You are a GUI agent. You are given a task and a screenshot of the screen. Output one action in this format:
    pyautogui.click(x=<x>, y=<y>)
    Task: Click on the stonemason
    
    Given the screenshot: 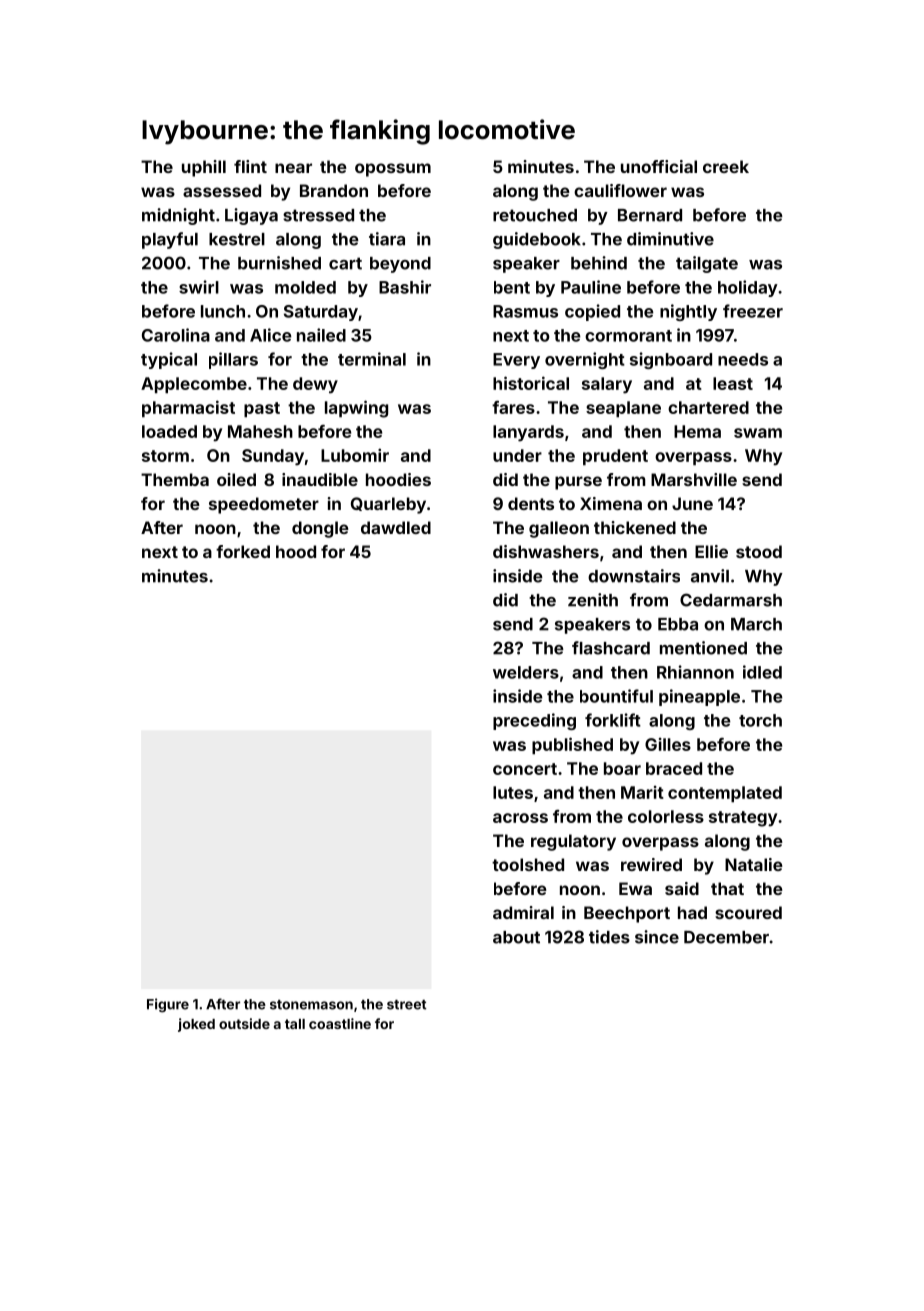 What is the action you would take?
    pyautogui.click(x=311, y=1005)
